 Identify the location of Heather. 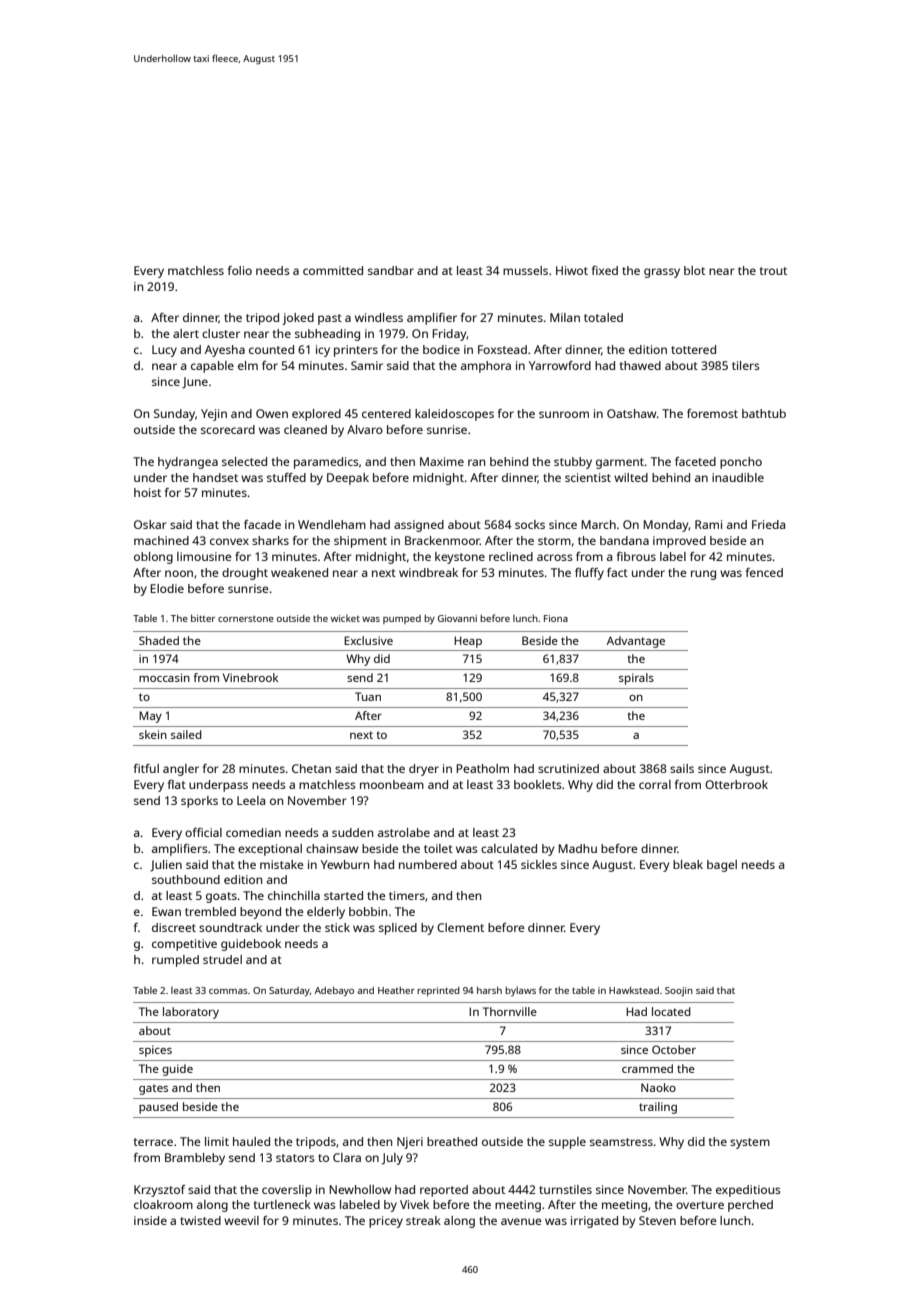
(396, 990).
